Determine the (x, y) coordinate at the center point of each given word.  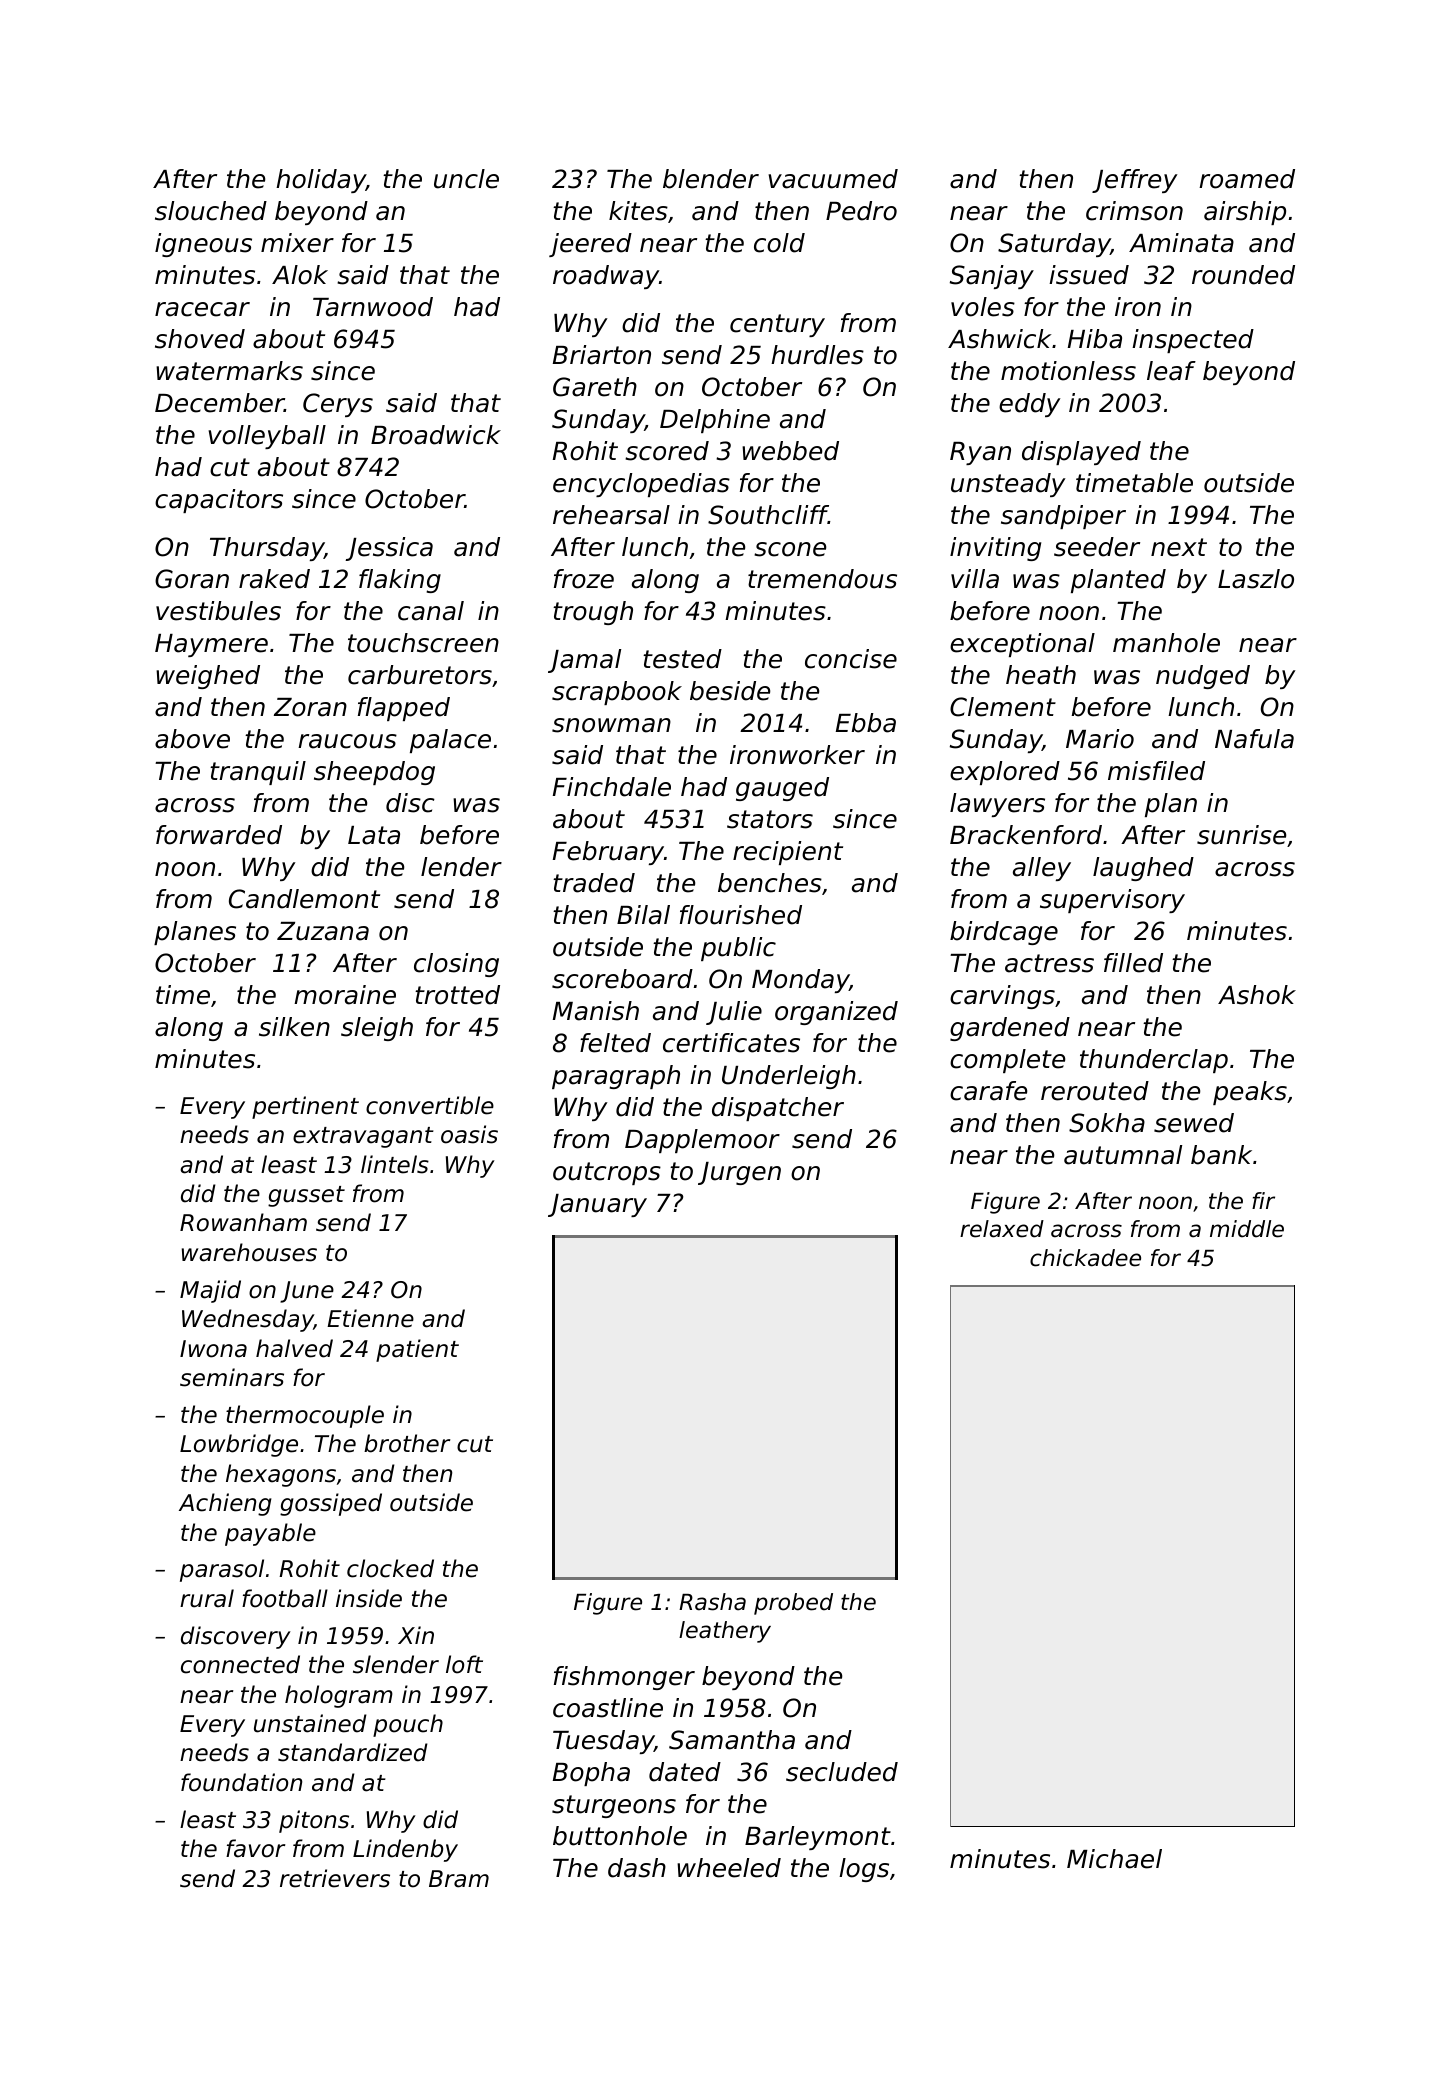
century (777, 325)
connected (240, 1664)
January (597, 1205)
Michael (1114, 1859)
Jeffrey (1135, 181)
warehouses (249, 1252)
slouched (211, 211)
